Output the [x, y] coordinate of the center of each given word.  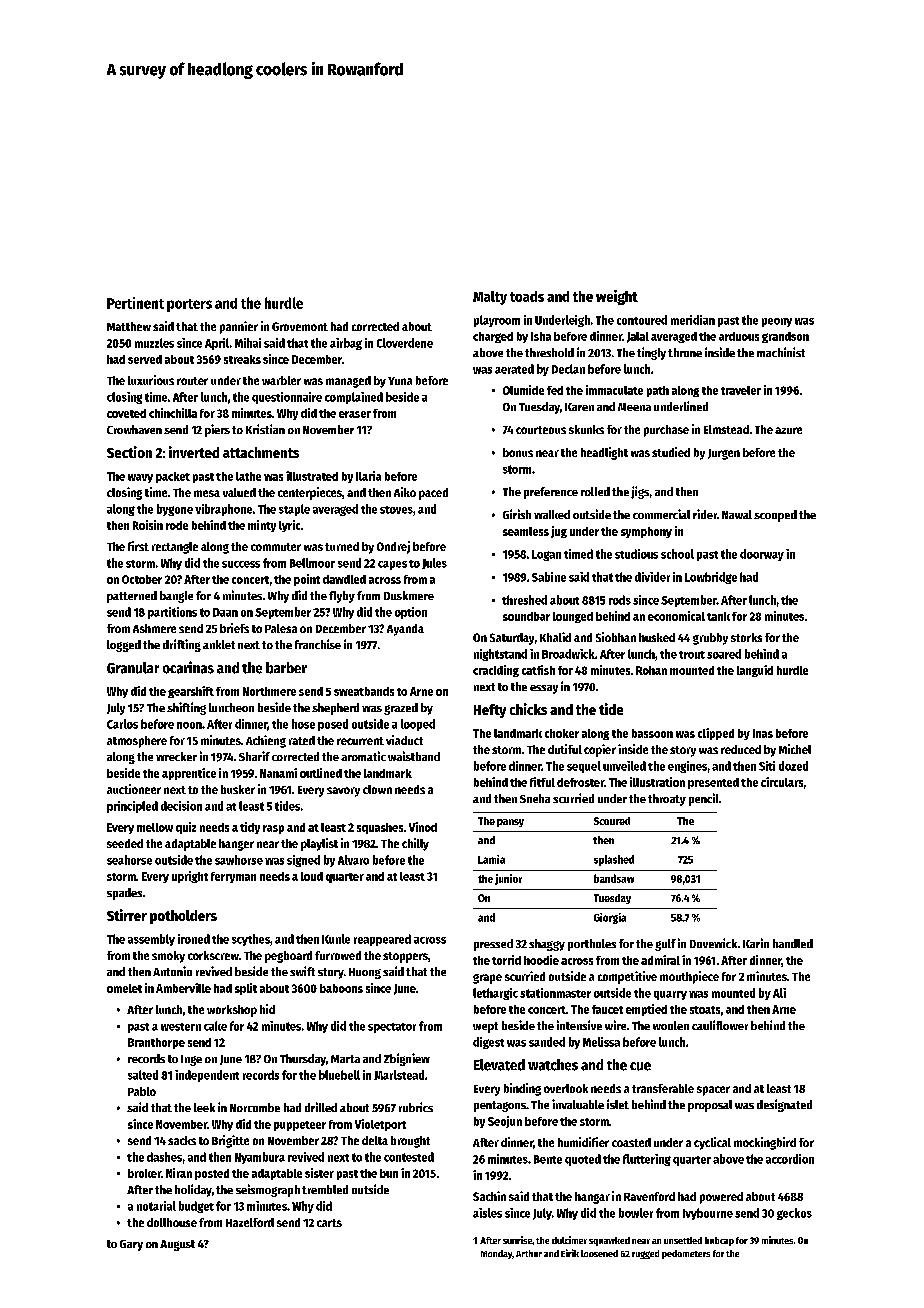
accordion [790, 1159]
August [177, 1245]
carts [329, 1223]
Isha [541, 336]
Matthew [129, 326]
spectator [392, 1028]
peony [777, 322]
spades [124, 894]
